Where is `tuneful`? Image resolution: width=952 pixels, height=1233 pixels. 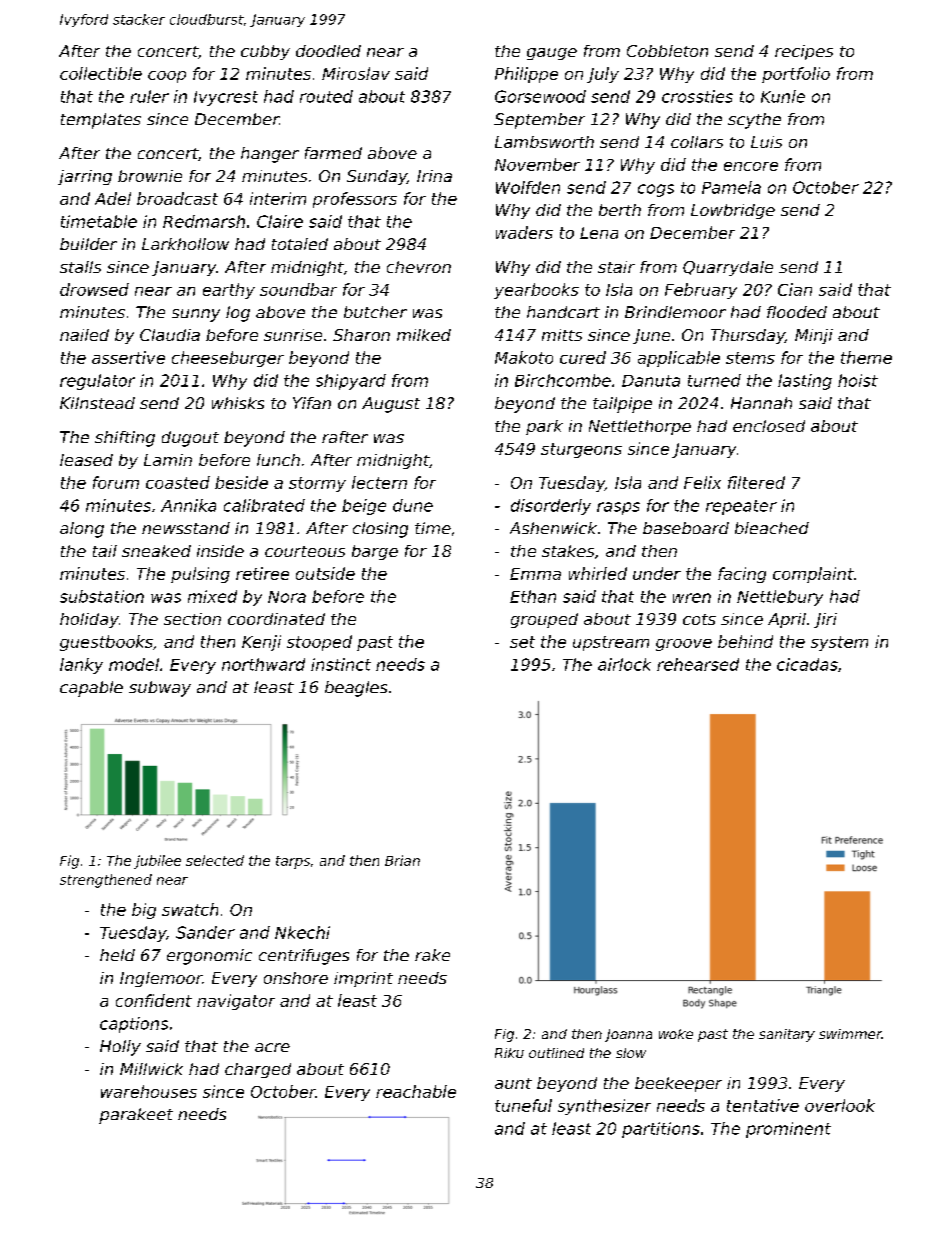
tuneful is located at coordinates (523, 1105).
